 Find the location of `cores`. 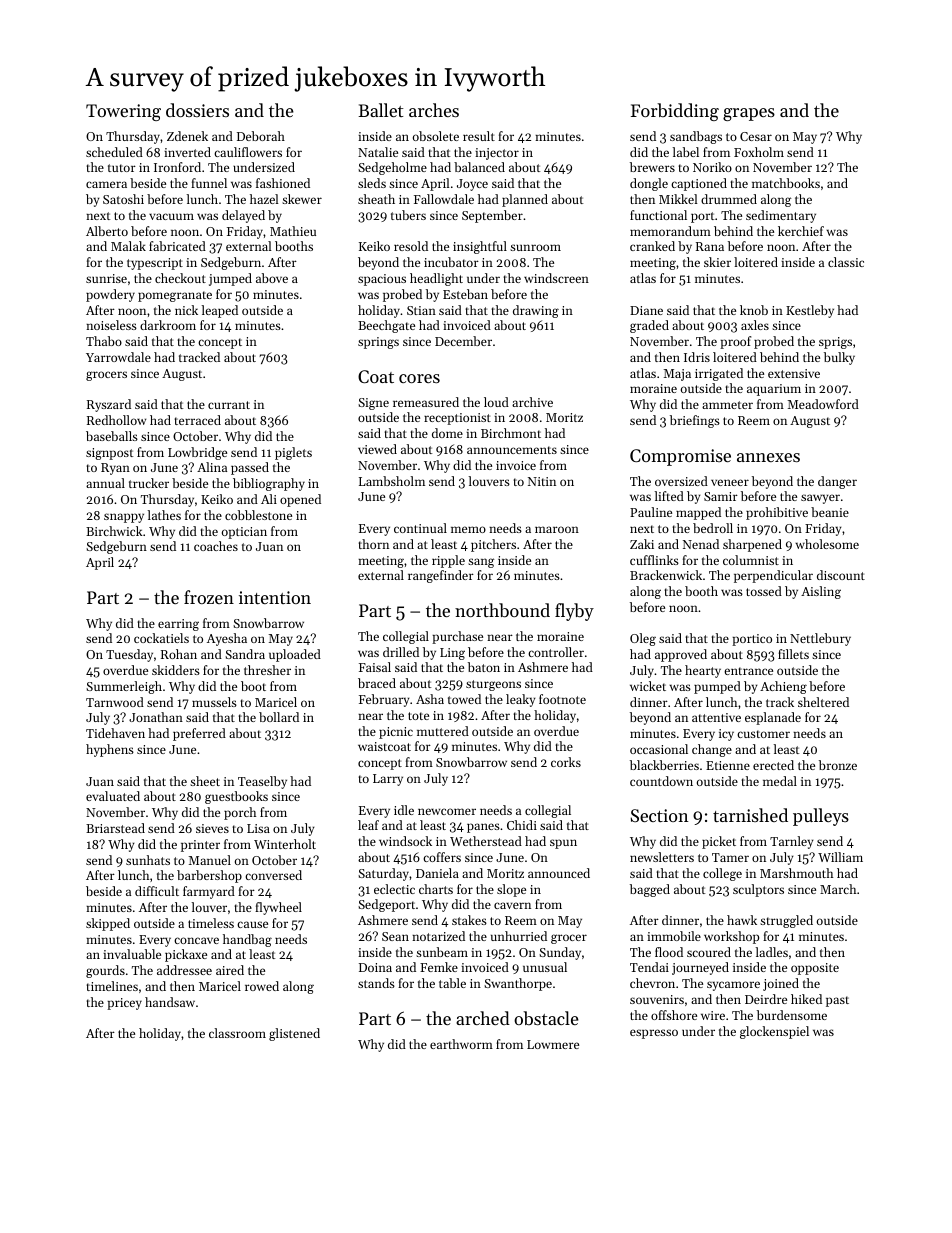

cores is located at coordinates (419, 378).
